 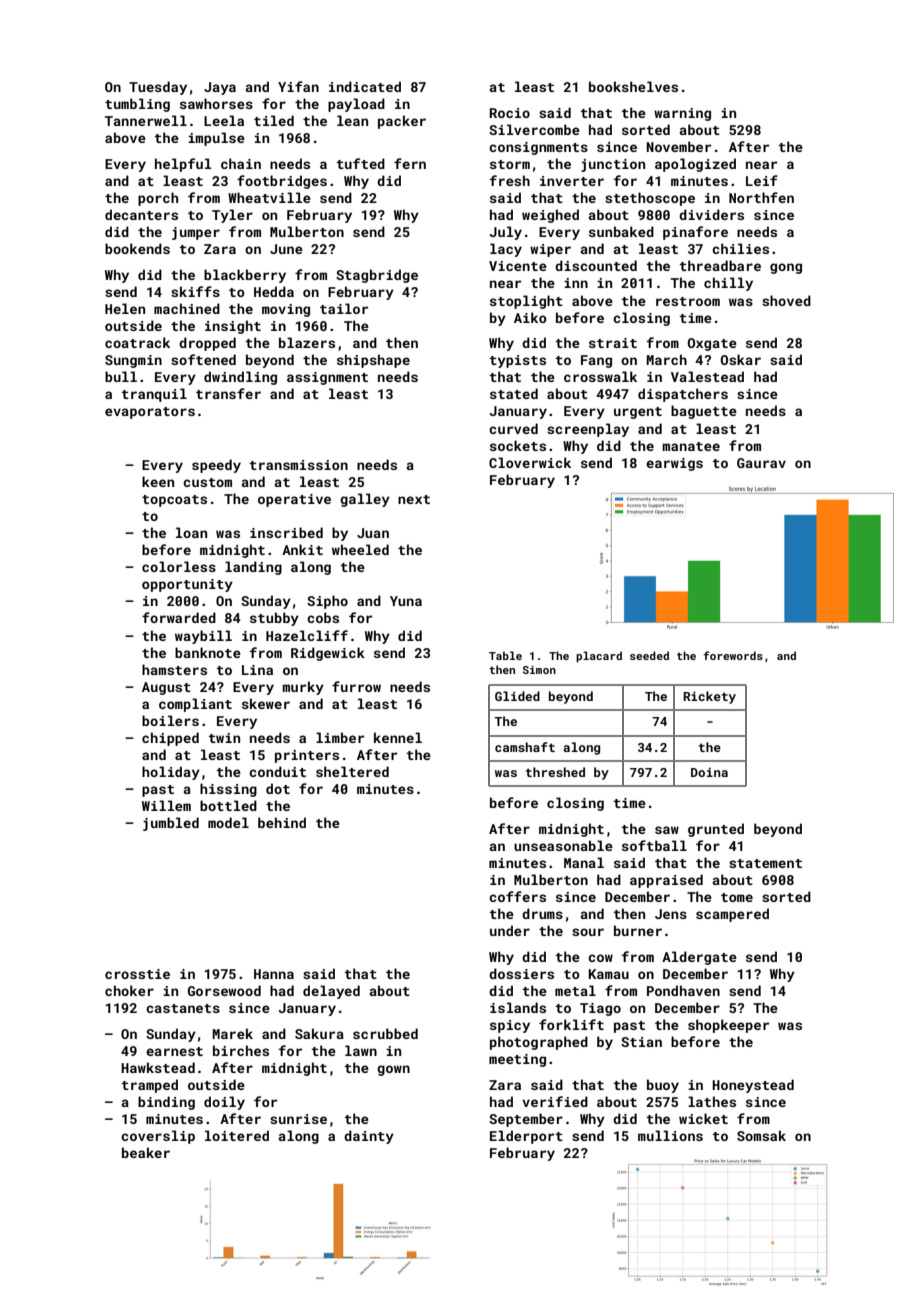 What do you see at coordinates (365, 86) in the screenshot?
I see `indicated` at bounding box center [365, 86].
